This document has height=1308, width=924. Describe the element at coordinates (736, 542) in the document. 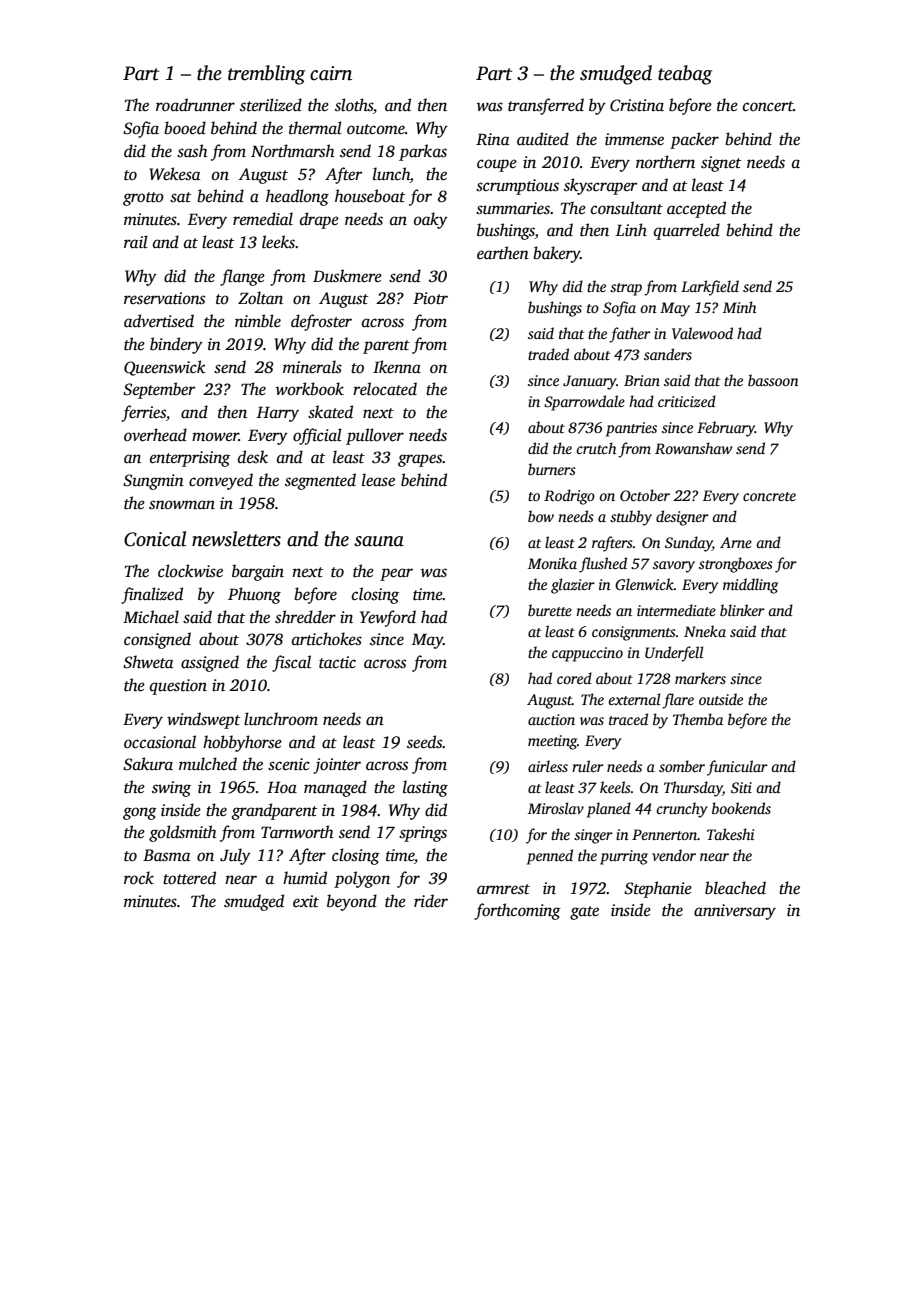

I see `Arne` at that location.
